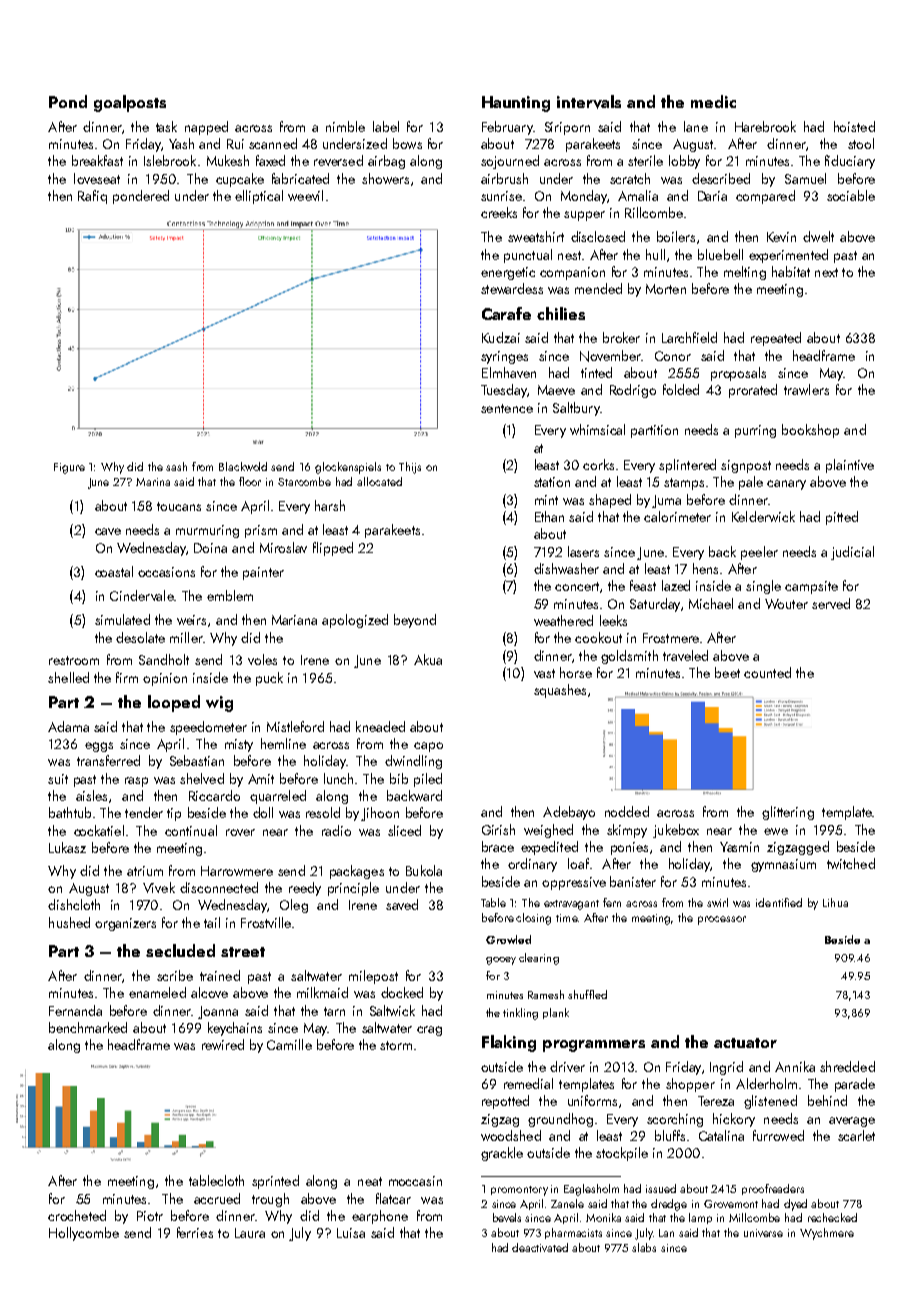 The image size is (924, 1308). Describe the element at coordinates (415, 621) in the screenshot. I see `beyond` at that location.
